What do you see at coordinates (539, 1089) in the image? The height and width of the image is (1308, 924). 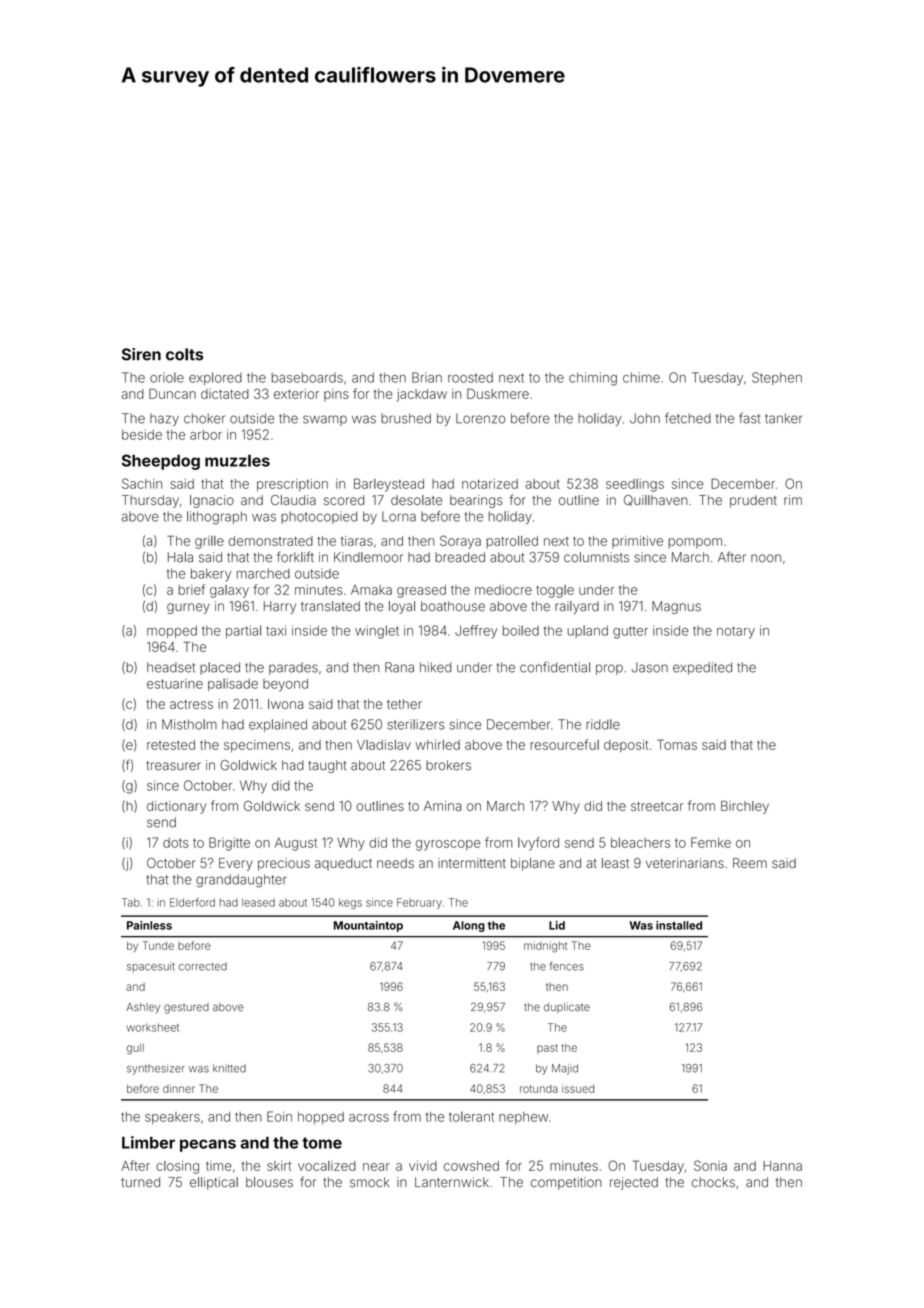 I see `rotunda` at bounding box center [539, 1089].
